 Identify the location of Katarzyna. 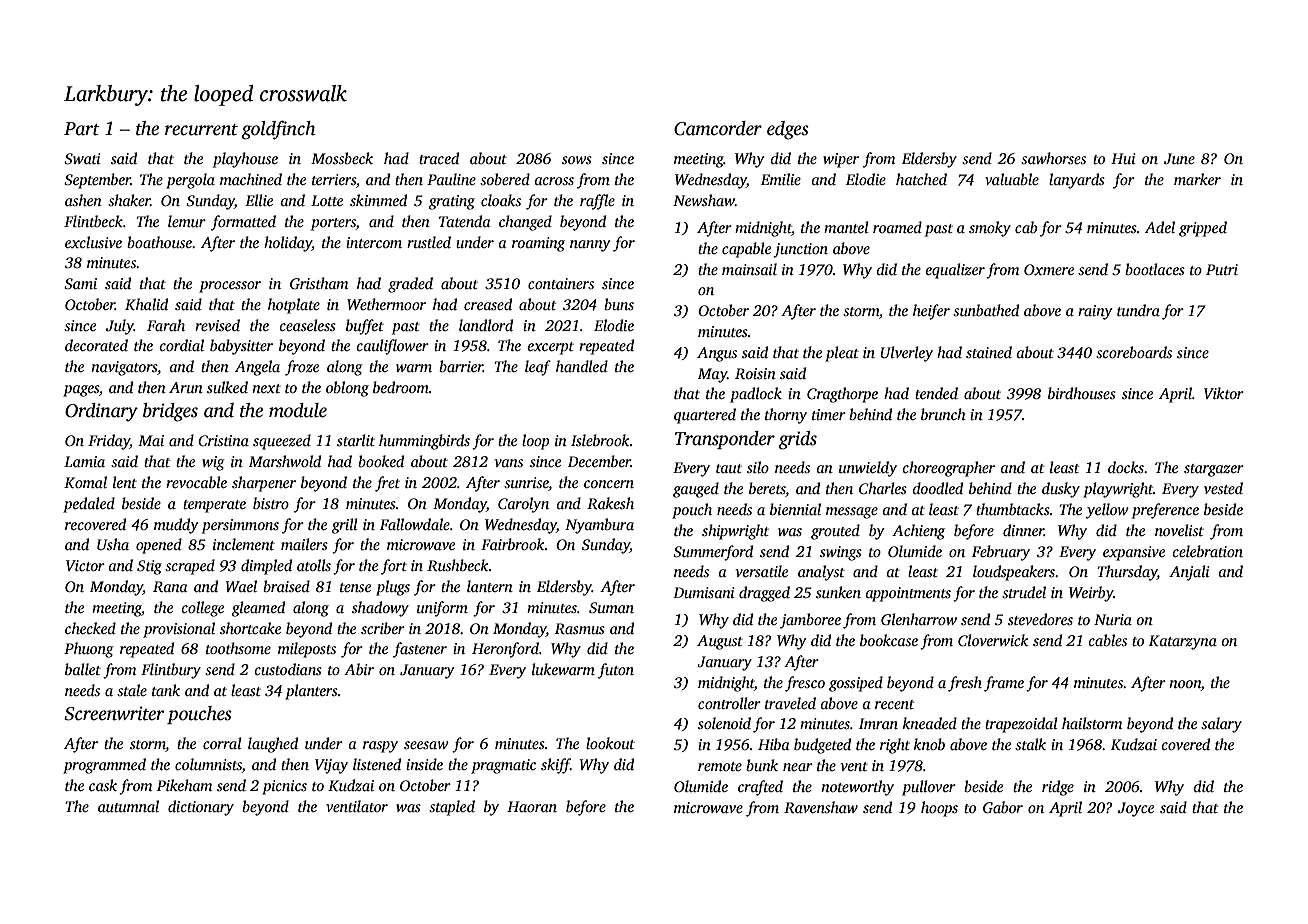
(1183, 642).
